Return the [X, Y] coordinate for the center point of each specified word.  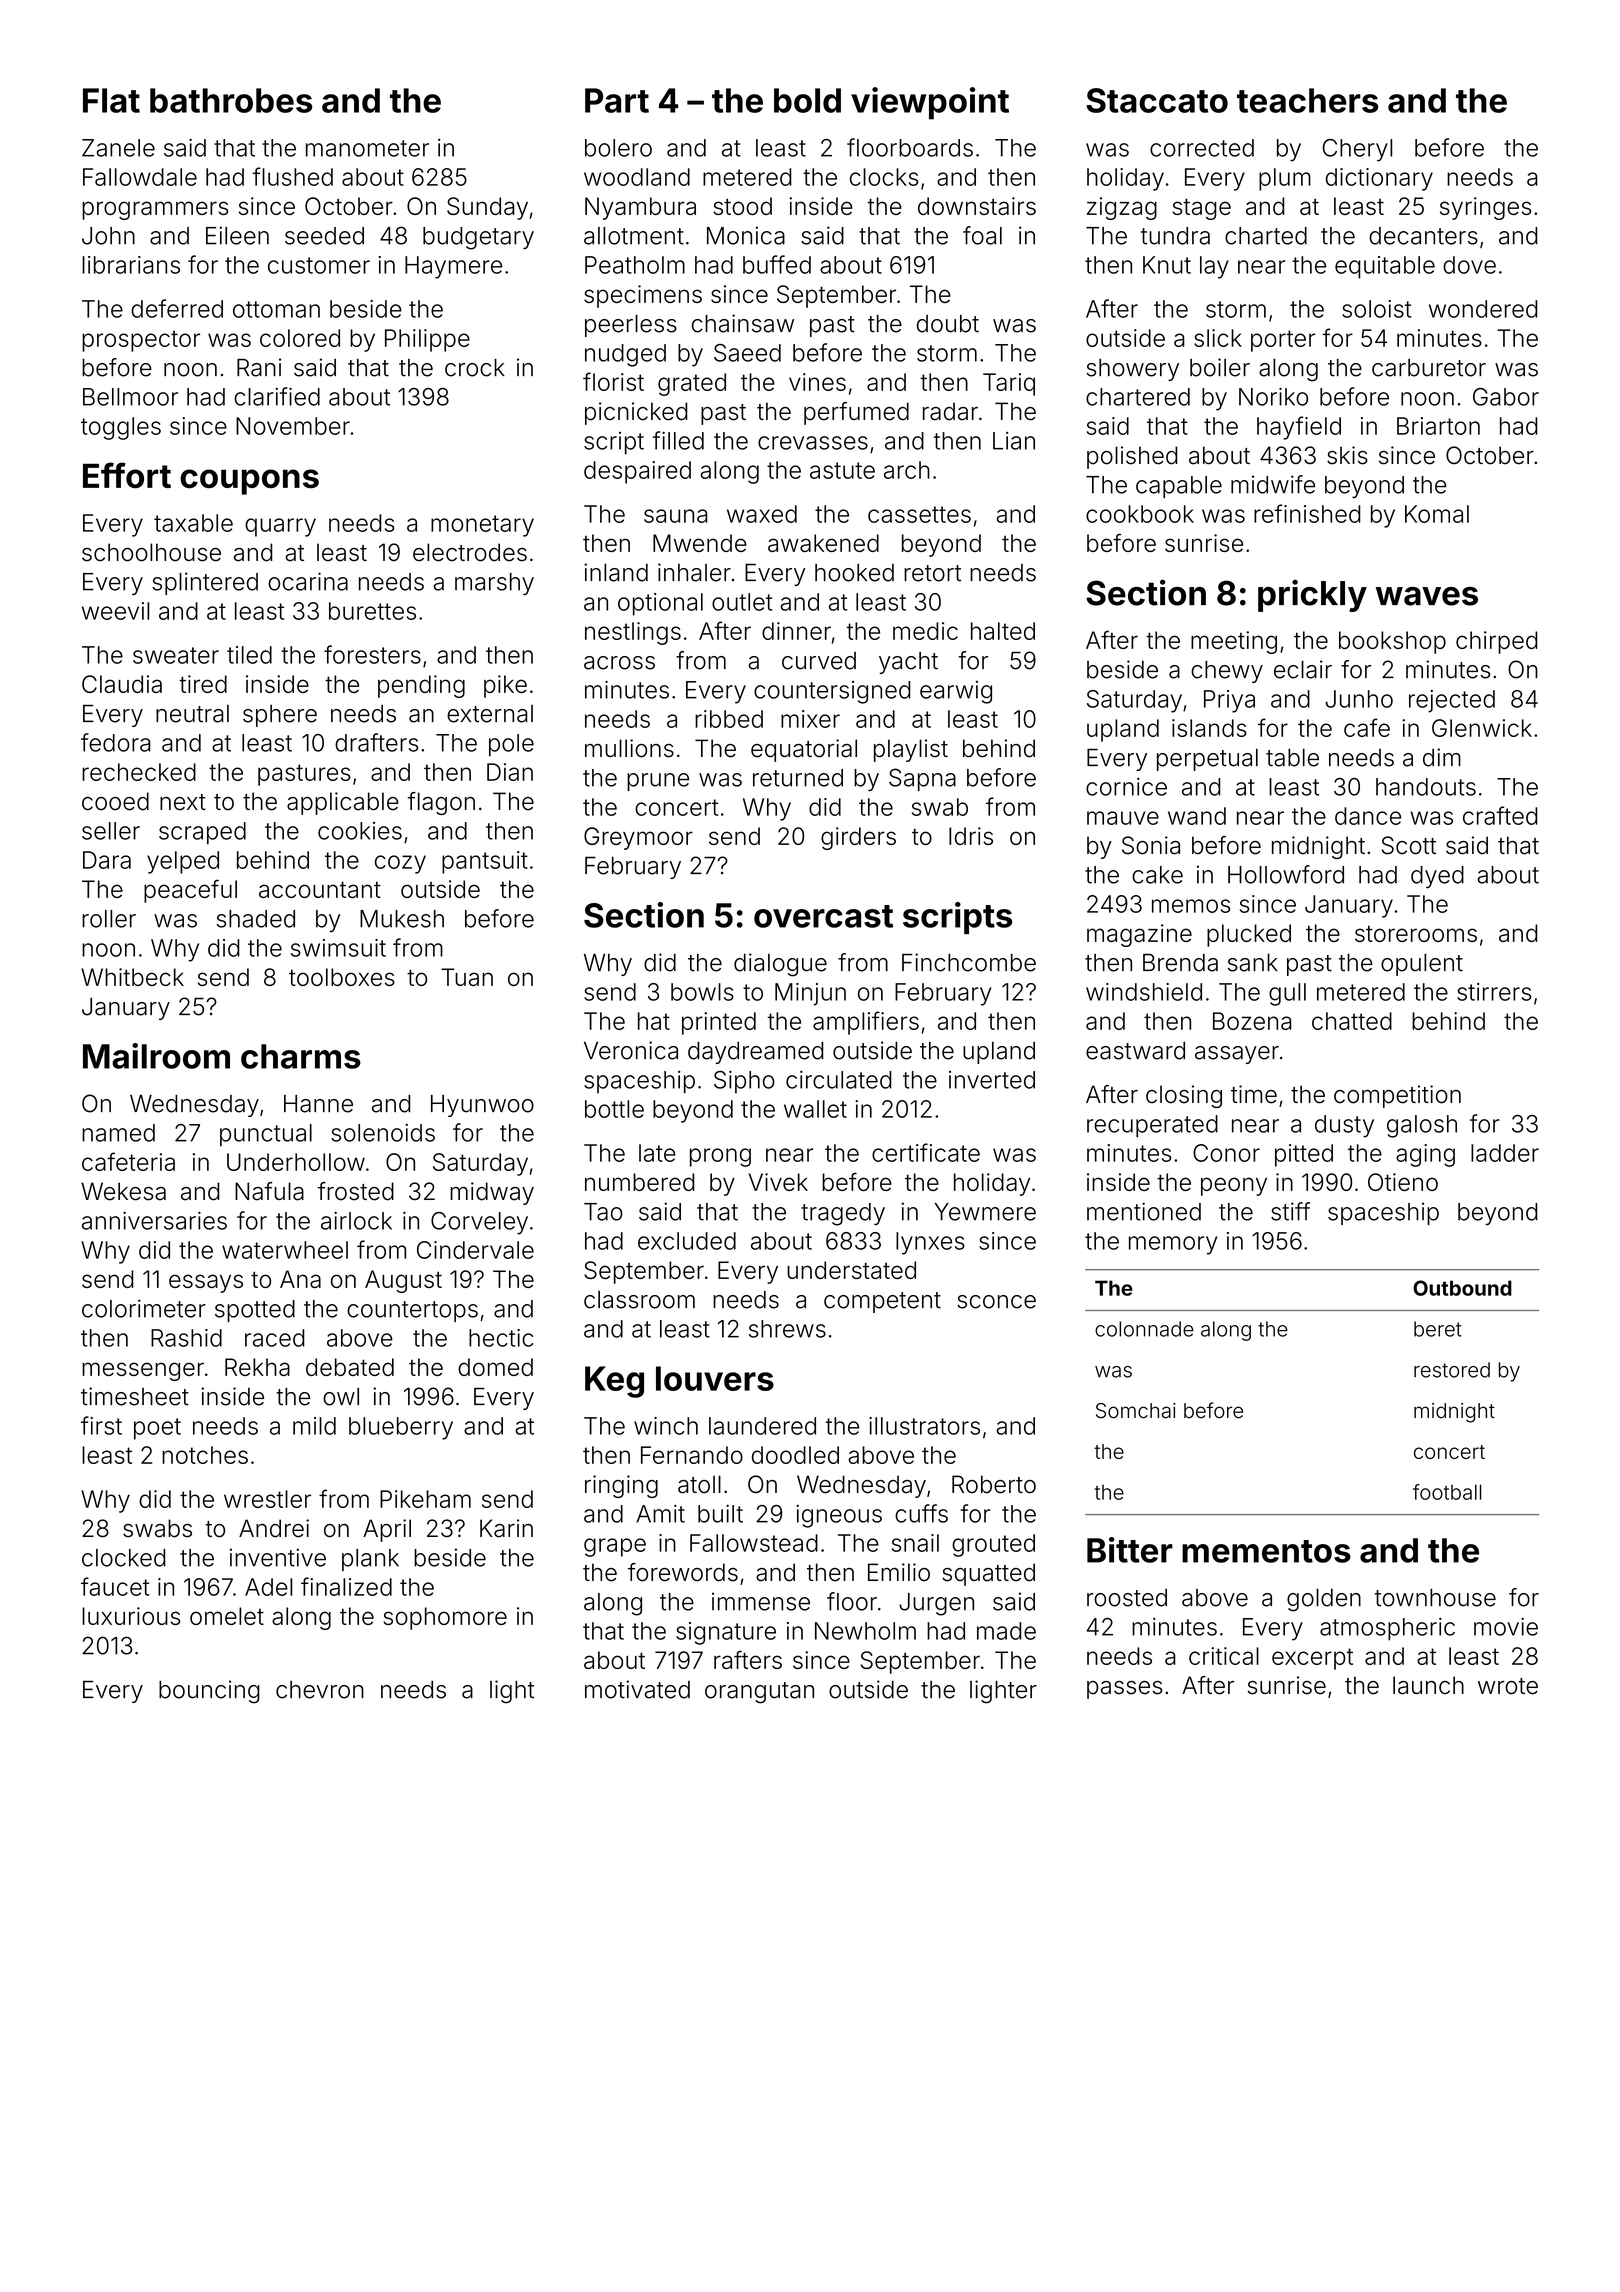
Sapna [922, 779]
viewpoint [930, 103]
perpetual [1207, 760]
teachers [1307, 100]
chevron [320, 1690]
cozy [400, 864]
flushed [293, 176]
